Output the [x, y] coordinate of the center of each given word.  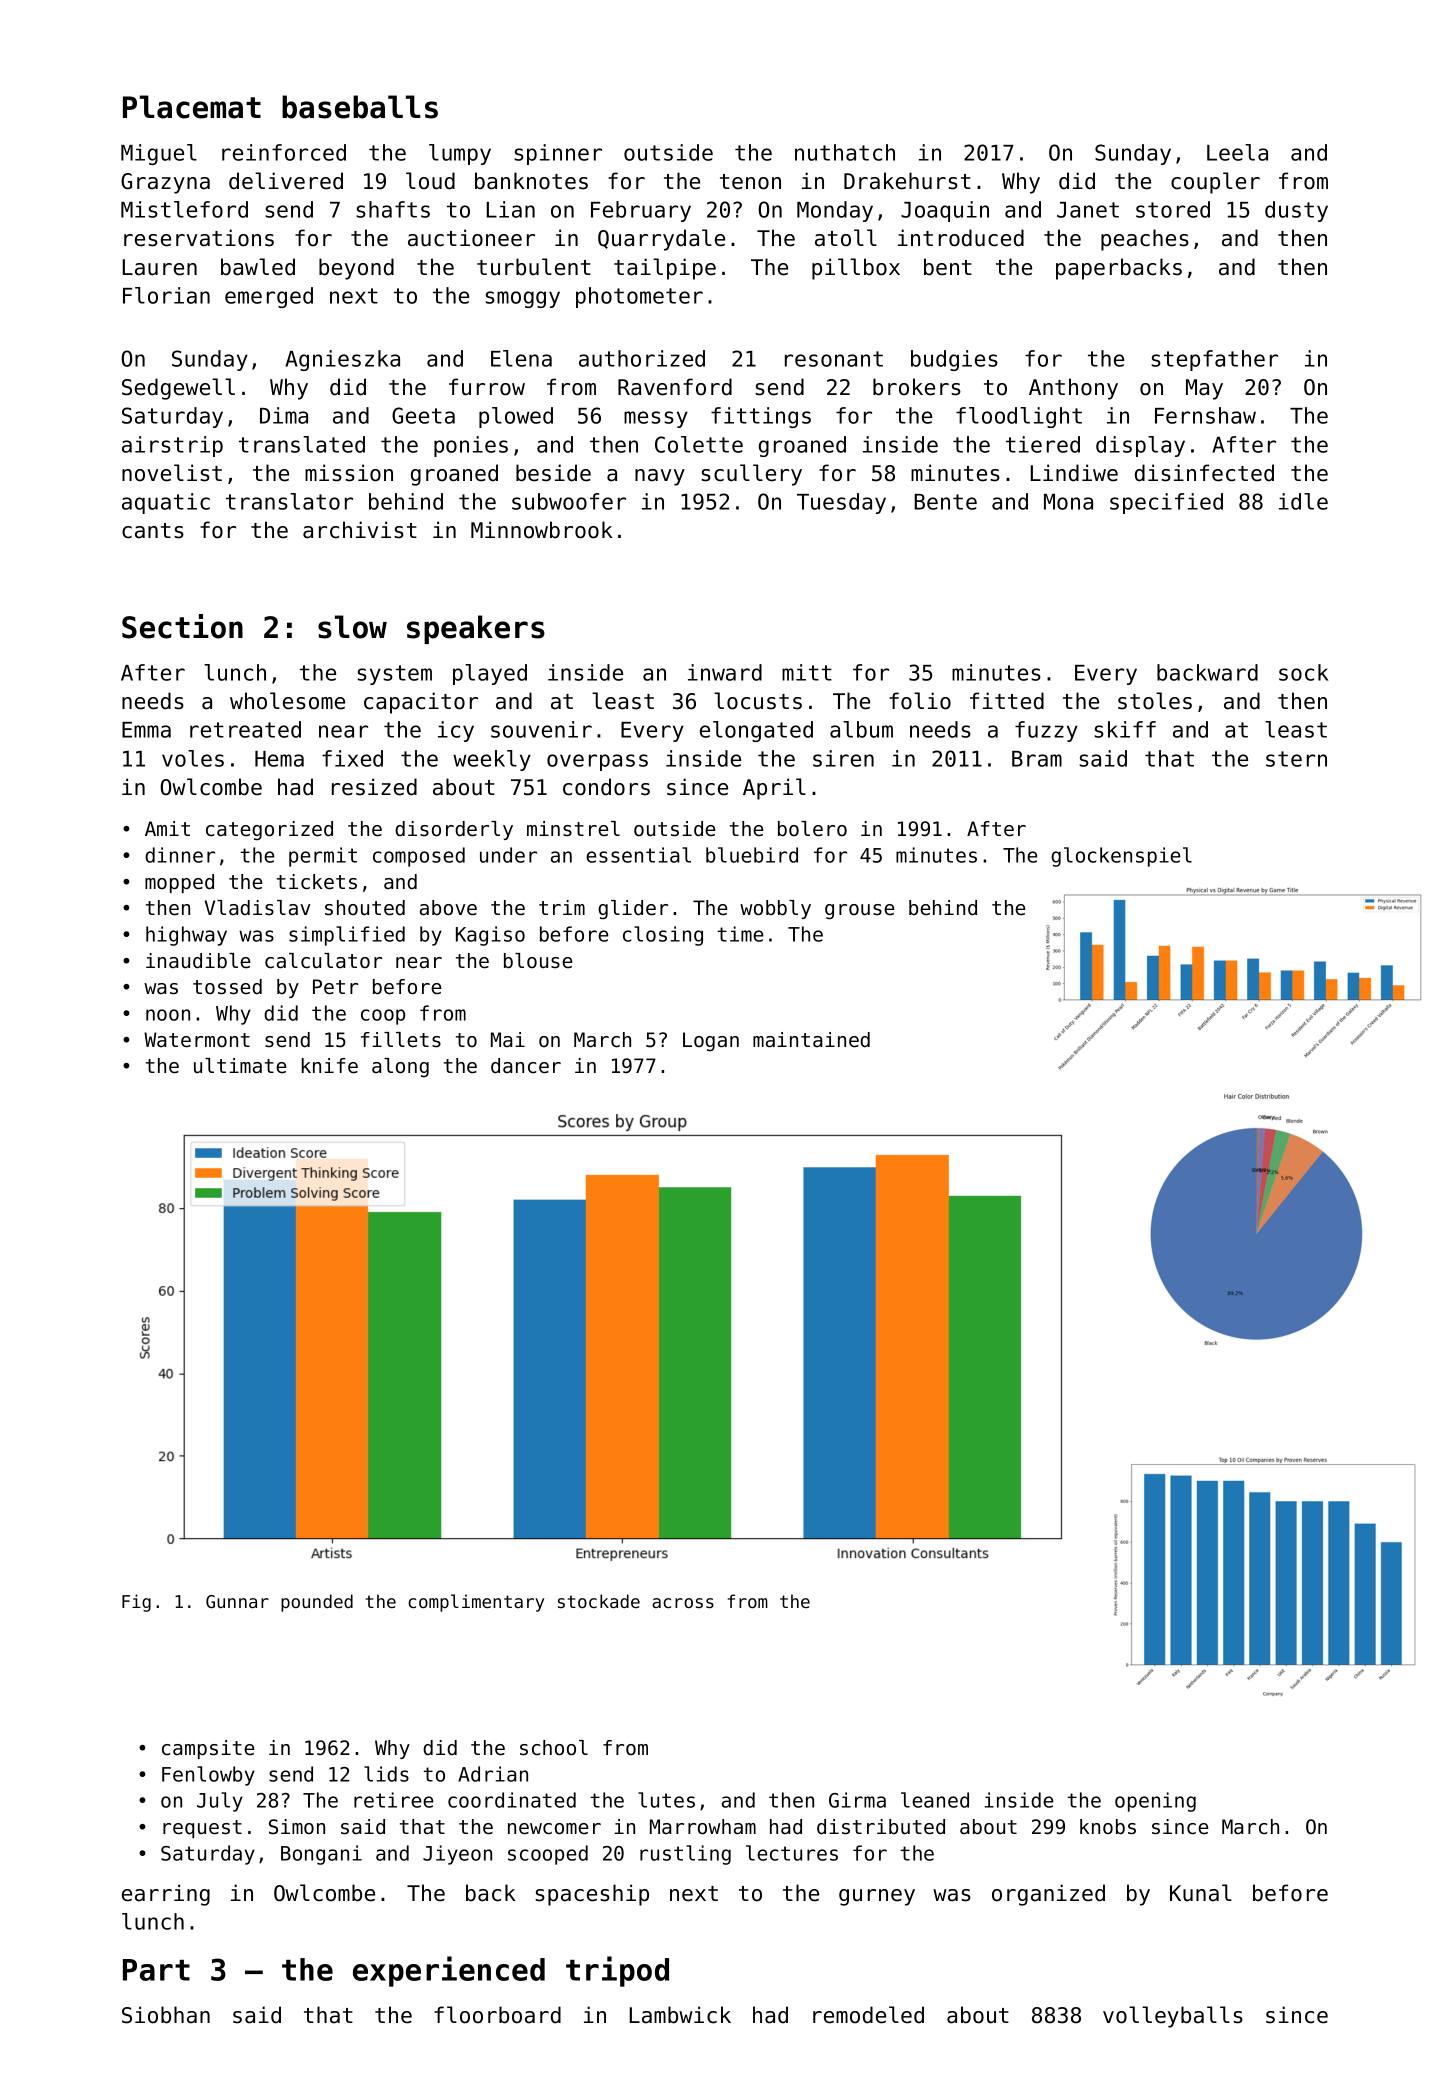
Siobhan [166, 2015]
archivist [360, 530]
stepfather [1214, 360]
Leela [1237, 152]
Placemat [192, 107]
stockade [599, 1601]
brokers [917, 387]
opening [1155, 1802]
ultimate [240, 1066]
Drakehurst [907, 181]
